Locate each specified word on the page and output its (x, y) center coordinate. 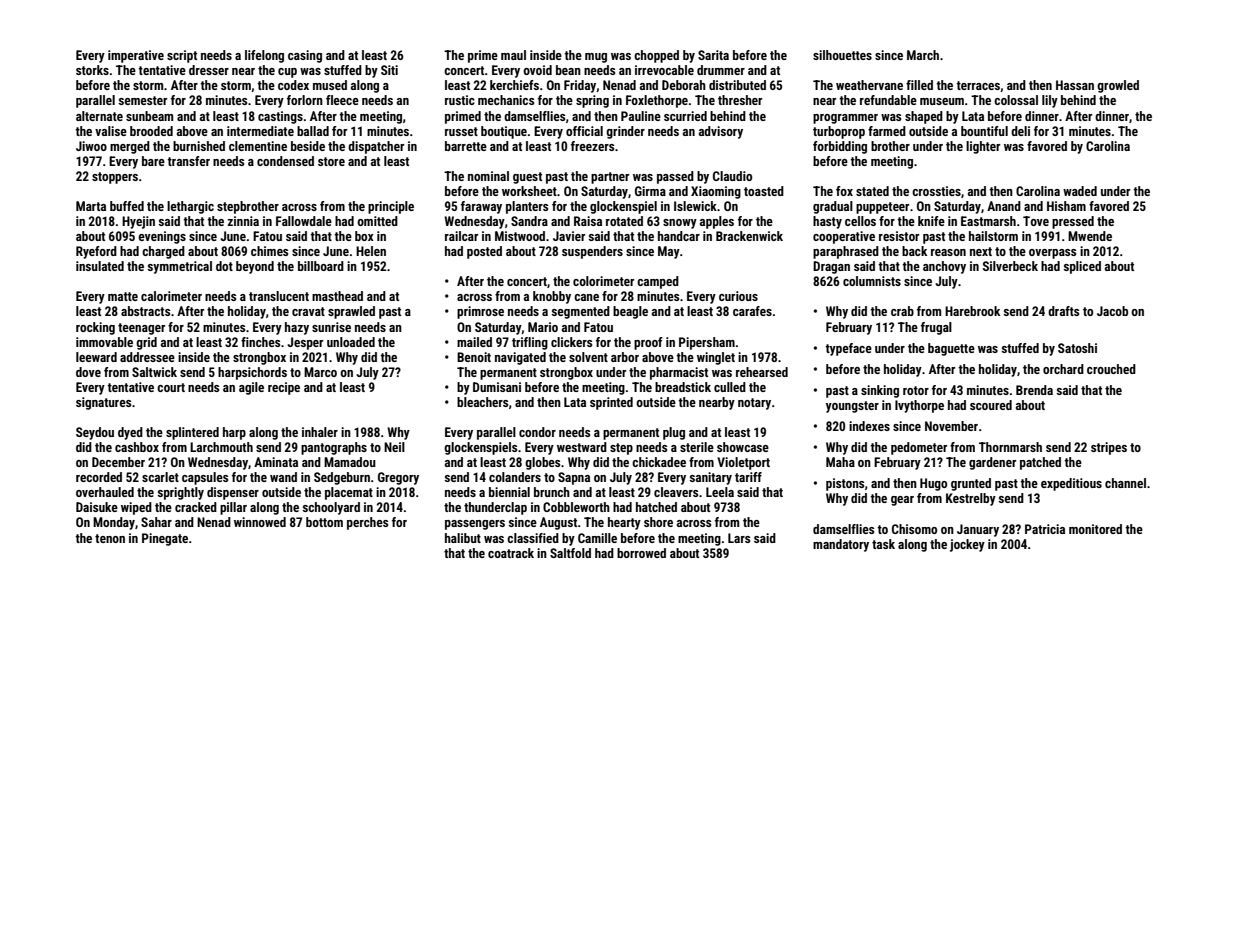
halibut (463, 538)
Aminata (276, 462)
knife (931, 221)
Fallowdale (304, 221)
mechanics (506, 100)
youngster (852, 407)
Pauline (641, 116)
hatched (656, 507)
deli (1020, 131)
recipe (284, 388)
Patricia (1045, 529)
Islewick (695, 206)
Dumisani (497, 387)
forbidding (840, 147)
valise (111, 131)
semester (143, 100)
